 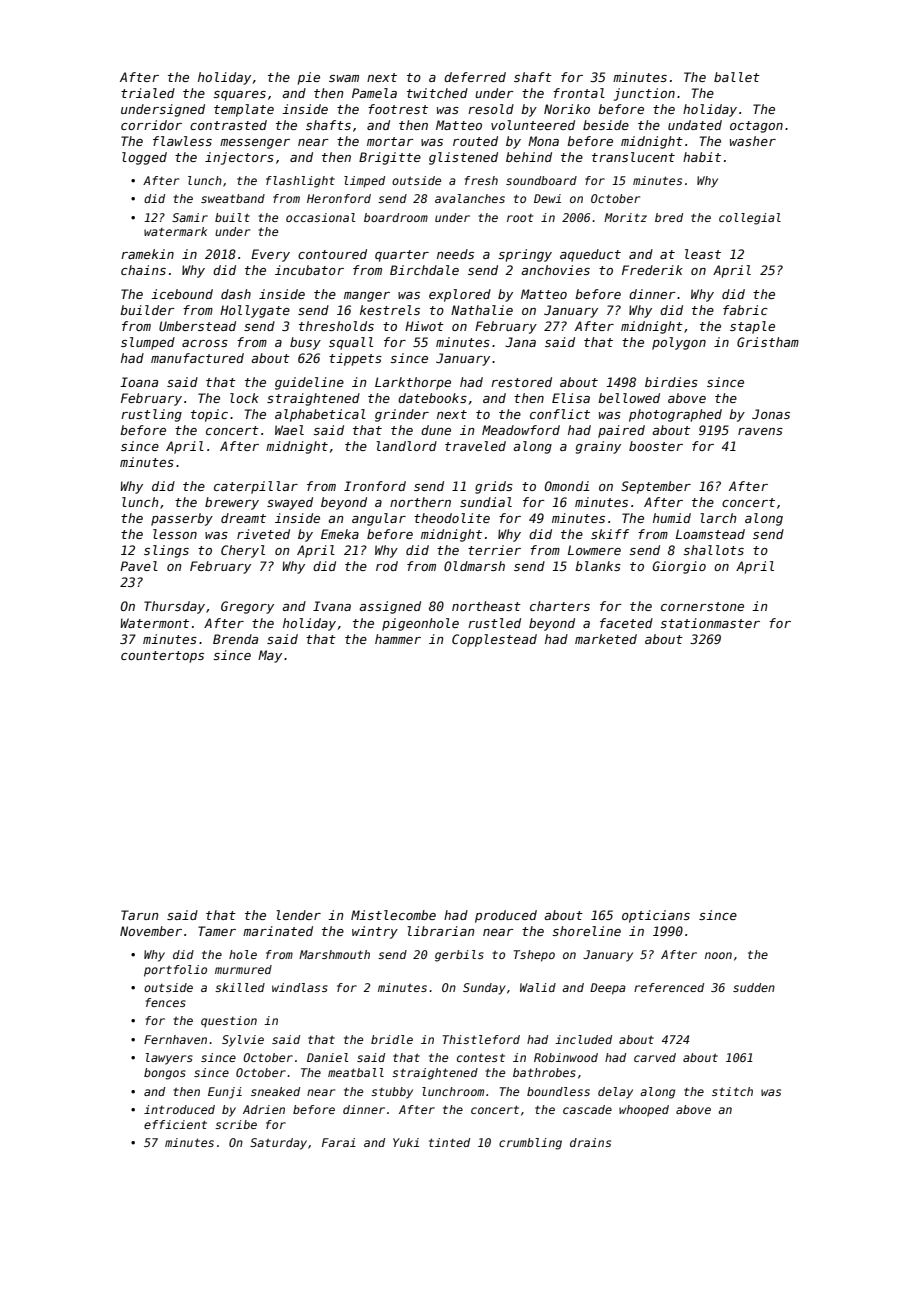 I want to click on sudden, so click(x=754, y=987).
